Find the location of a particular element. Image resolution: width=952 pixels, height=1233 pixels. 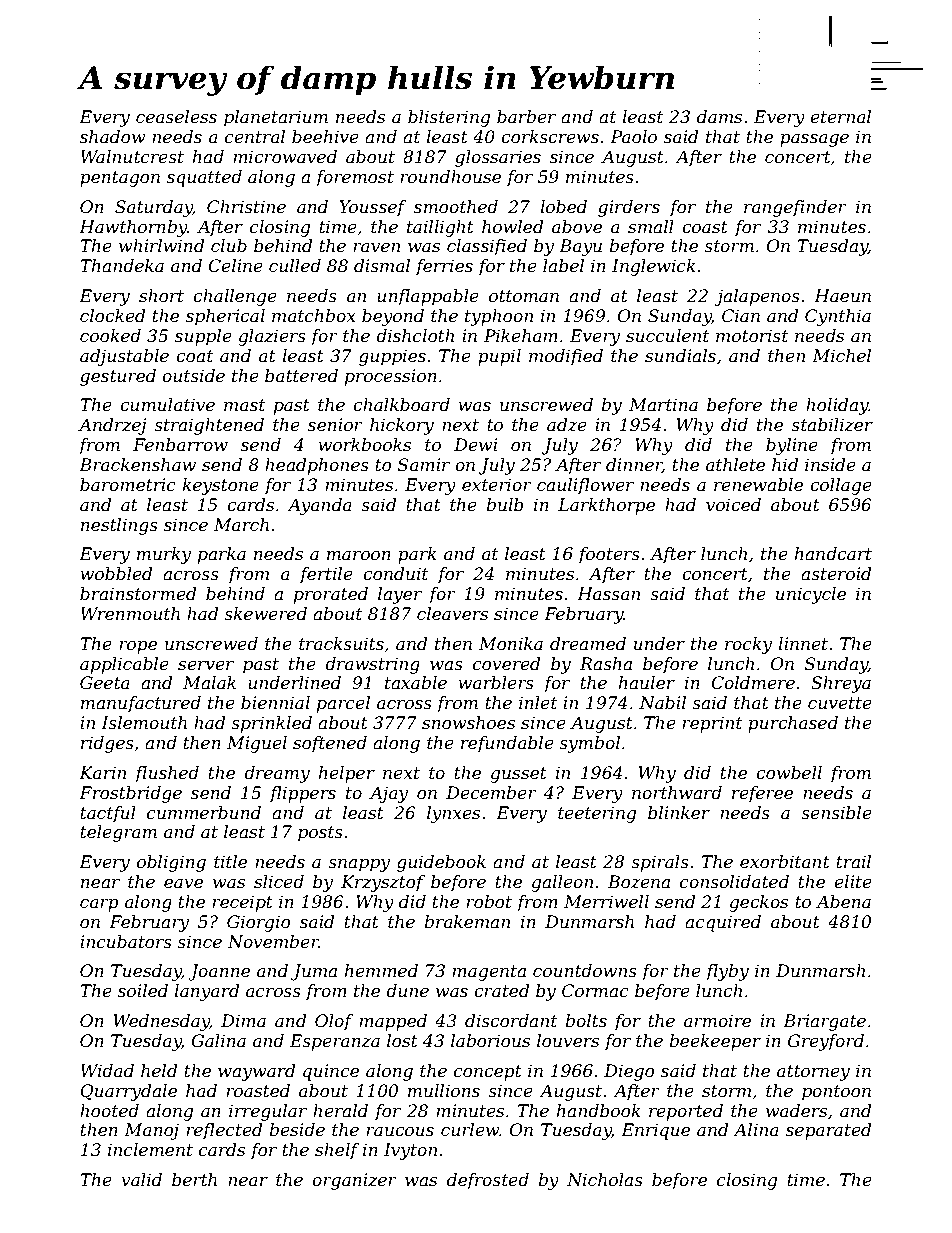

lynxes is located at coordinates (453, 814).
